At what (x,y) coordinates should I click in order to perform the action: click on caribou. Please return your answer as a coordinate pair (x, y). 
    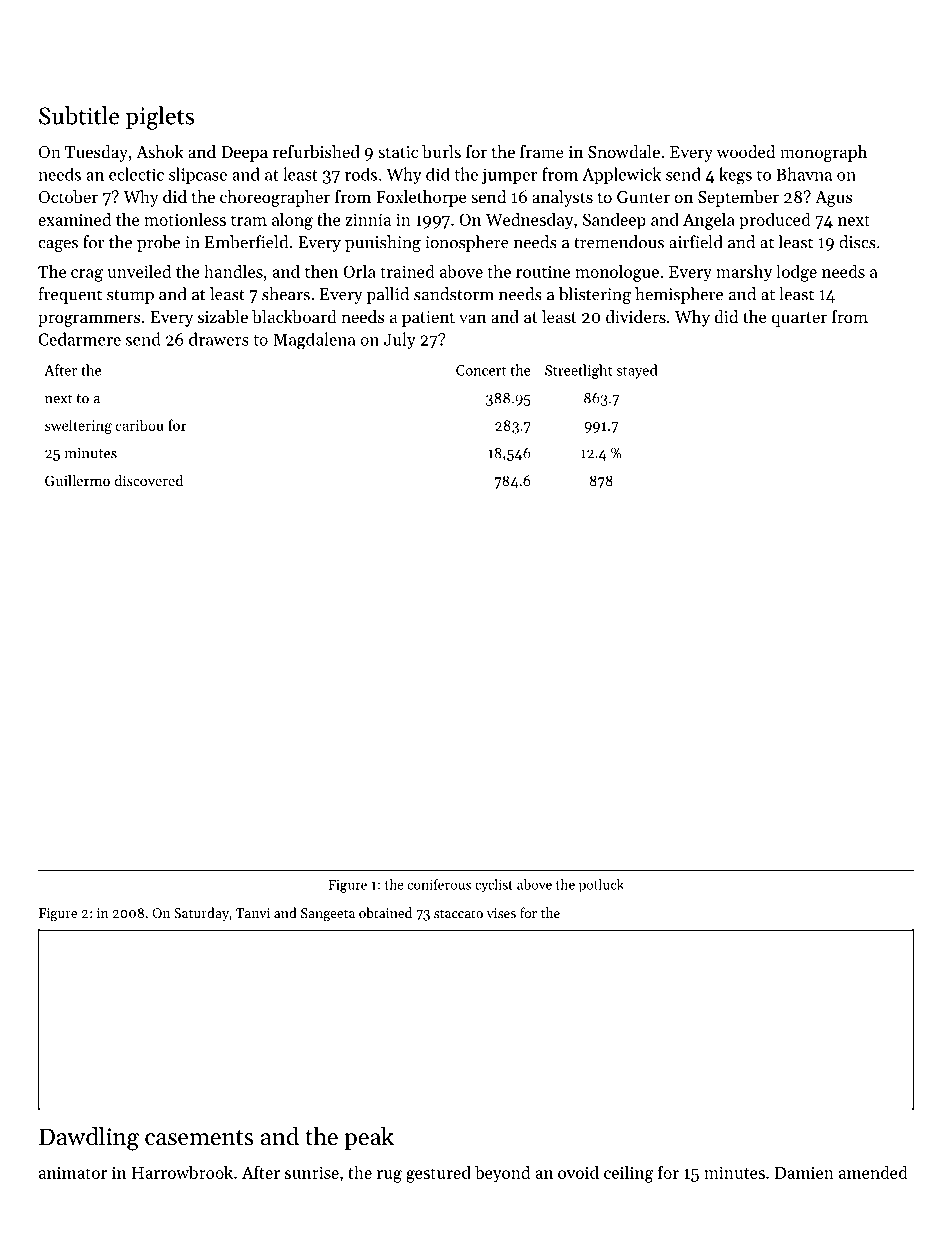
    Looking at the image, I should click on (140, 425).
